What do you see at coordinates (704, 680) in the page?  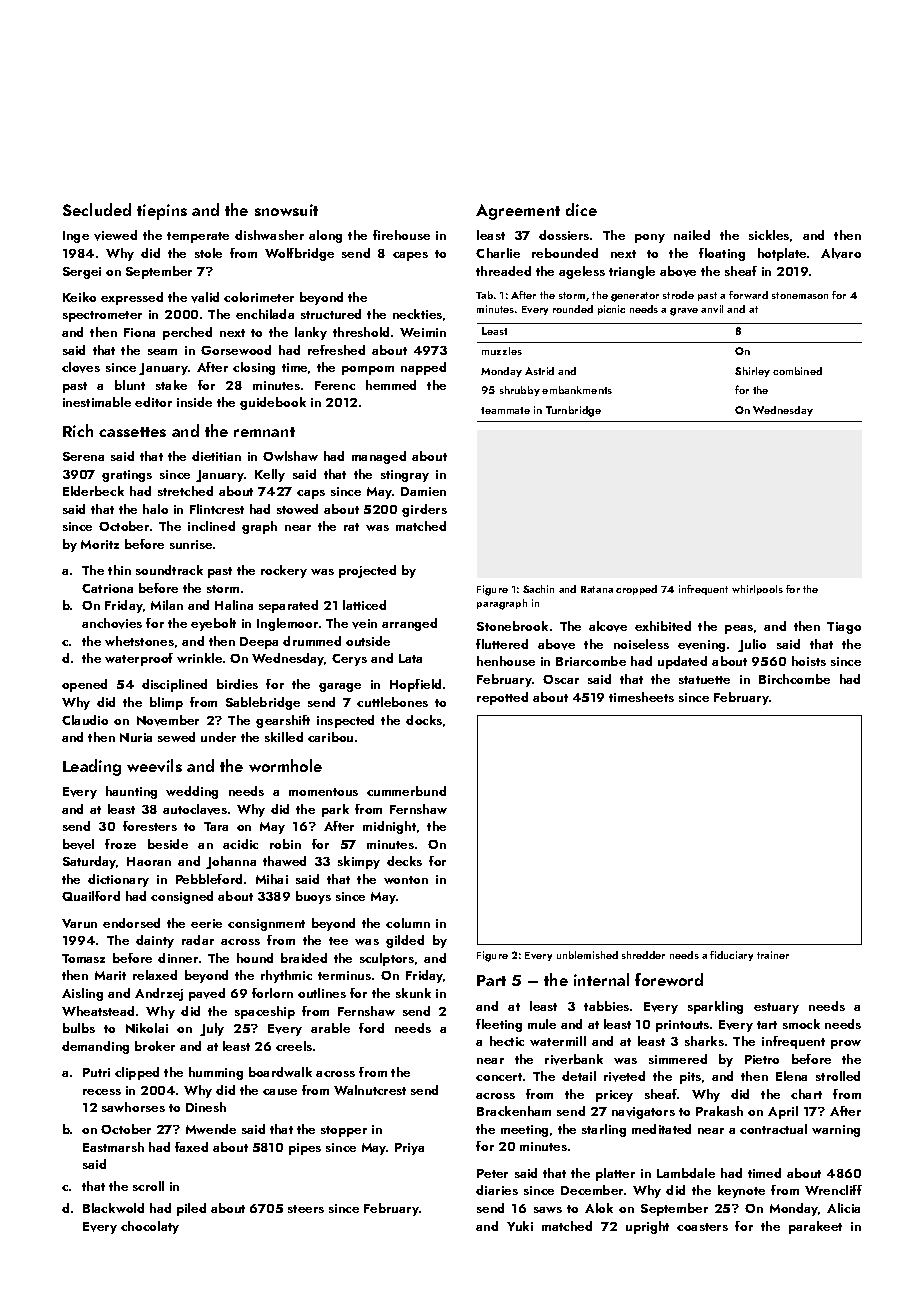 I see `statuette` at bounding box center [704, 680].
